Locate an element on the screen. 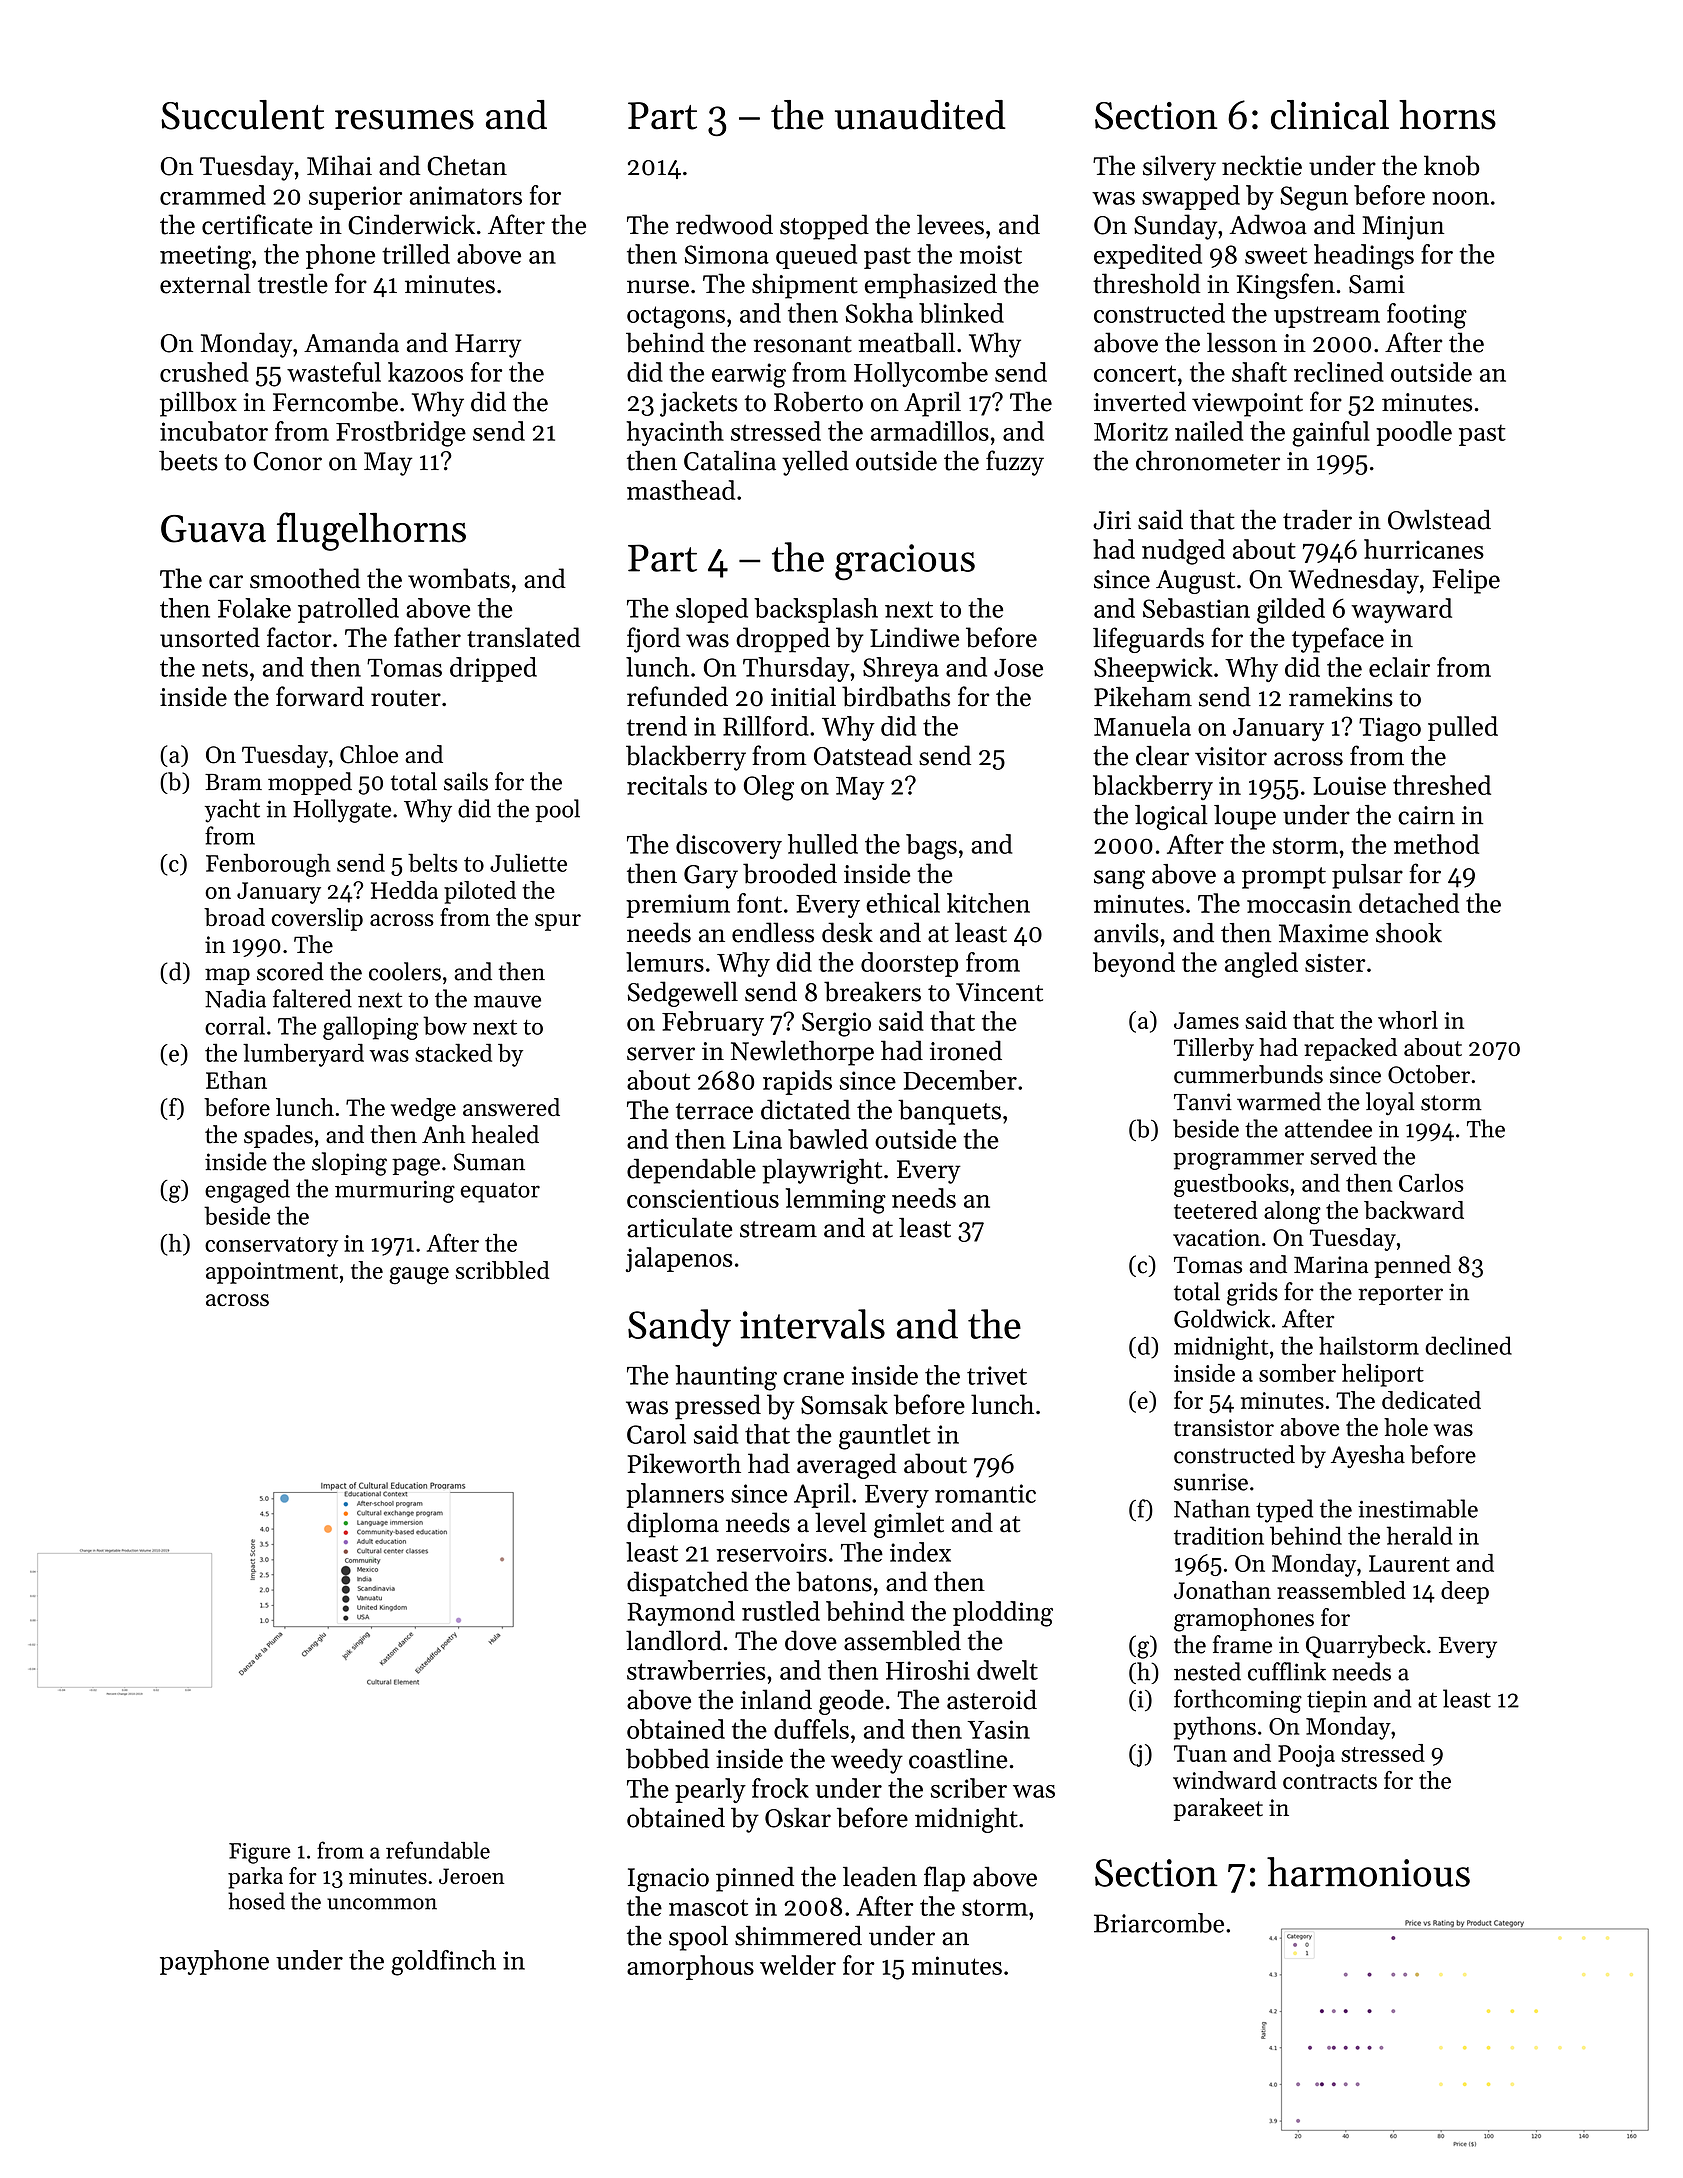 This screenshot has width=1683, height=2178. faltered is located at coordinates (312, 998).
